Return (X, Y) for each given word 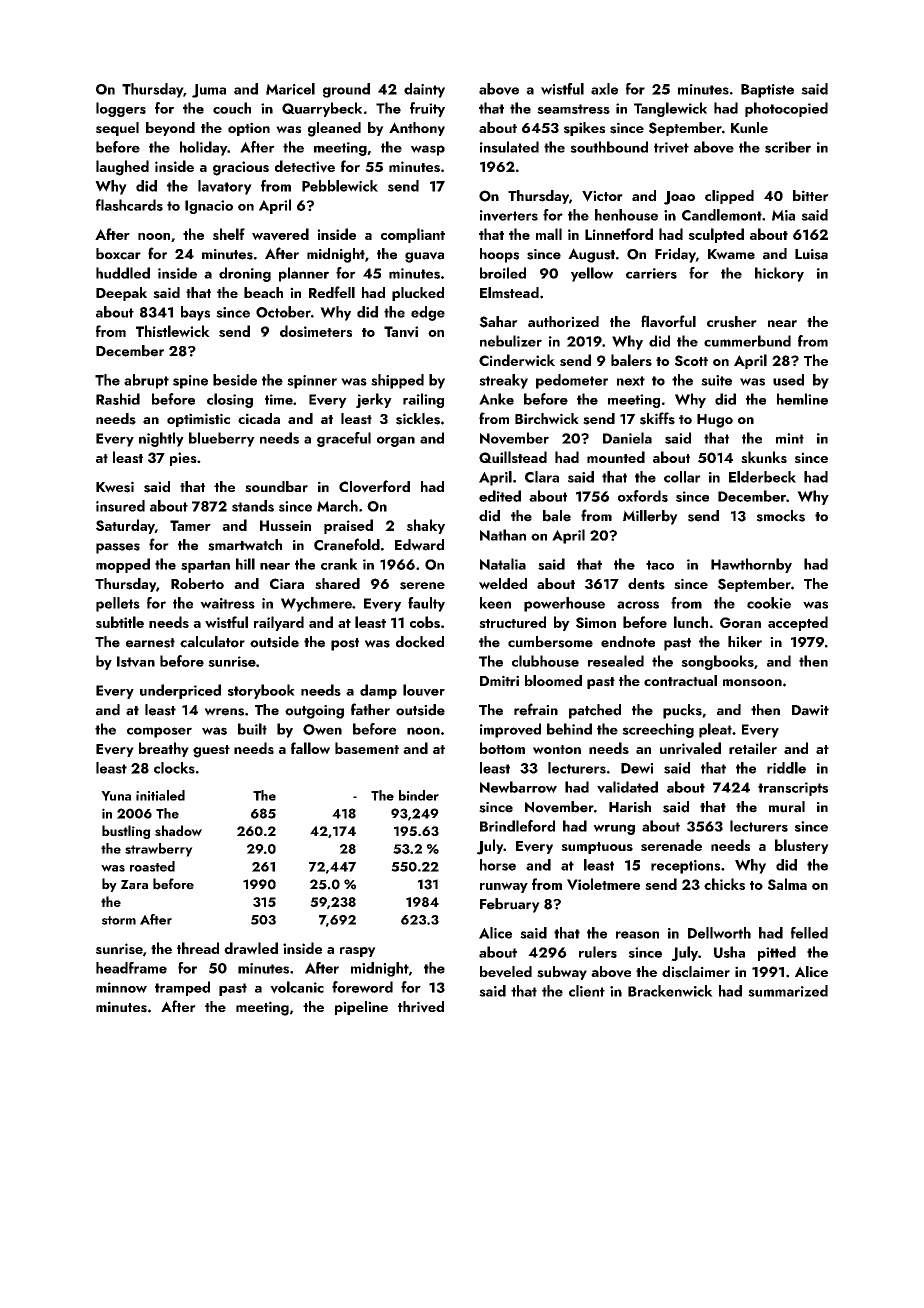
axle (604, 89)
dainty (424, 90)
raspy (358, 952)
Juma (209, 91)
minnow (121, 987)
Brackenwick (670, 991)
